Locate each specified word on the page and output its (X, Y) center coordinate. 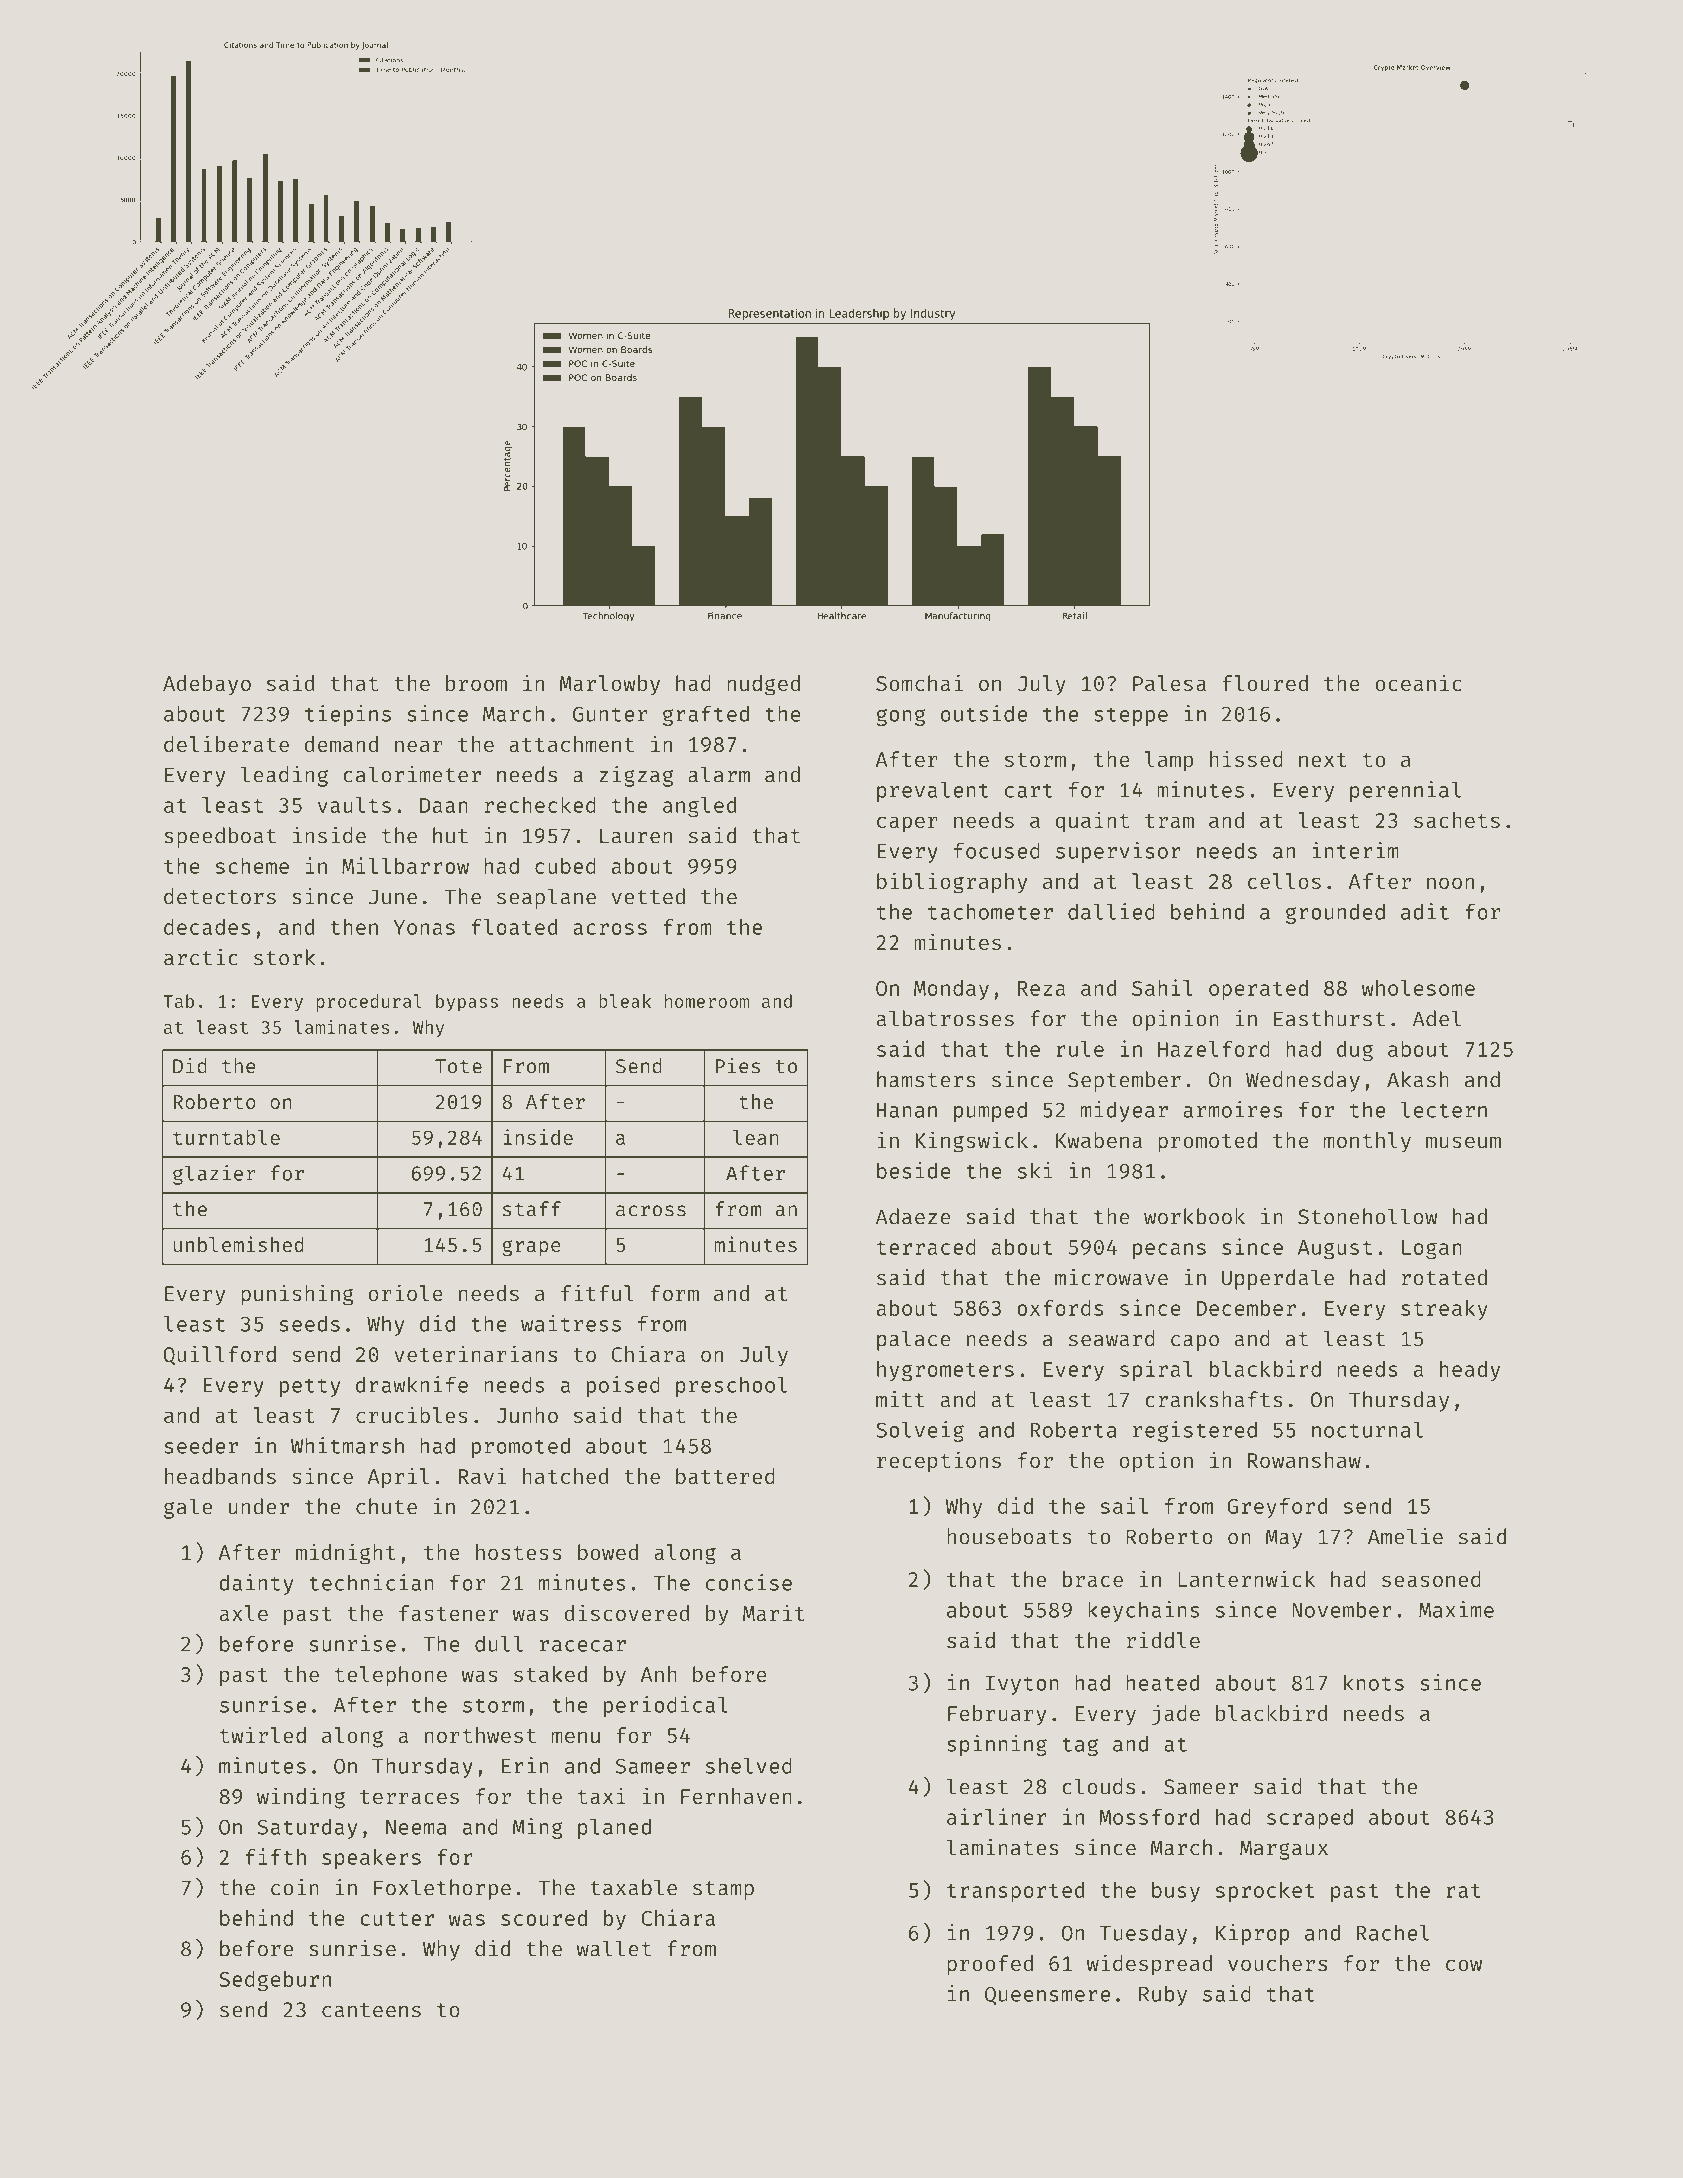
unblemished (239, 1244)
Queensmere (1047, 1995)
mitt (900, 1399)
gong (901, 717)
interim (1355, 850)
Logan (1432, 1250)
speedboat (220, 837)
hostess (519, 1552)
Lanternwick (1246, 1578)
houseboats (1009, 1536)
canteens (371, 2010)
